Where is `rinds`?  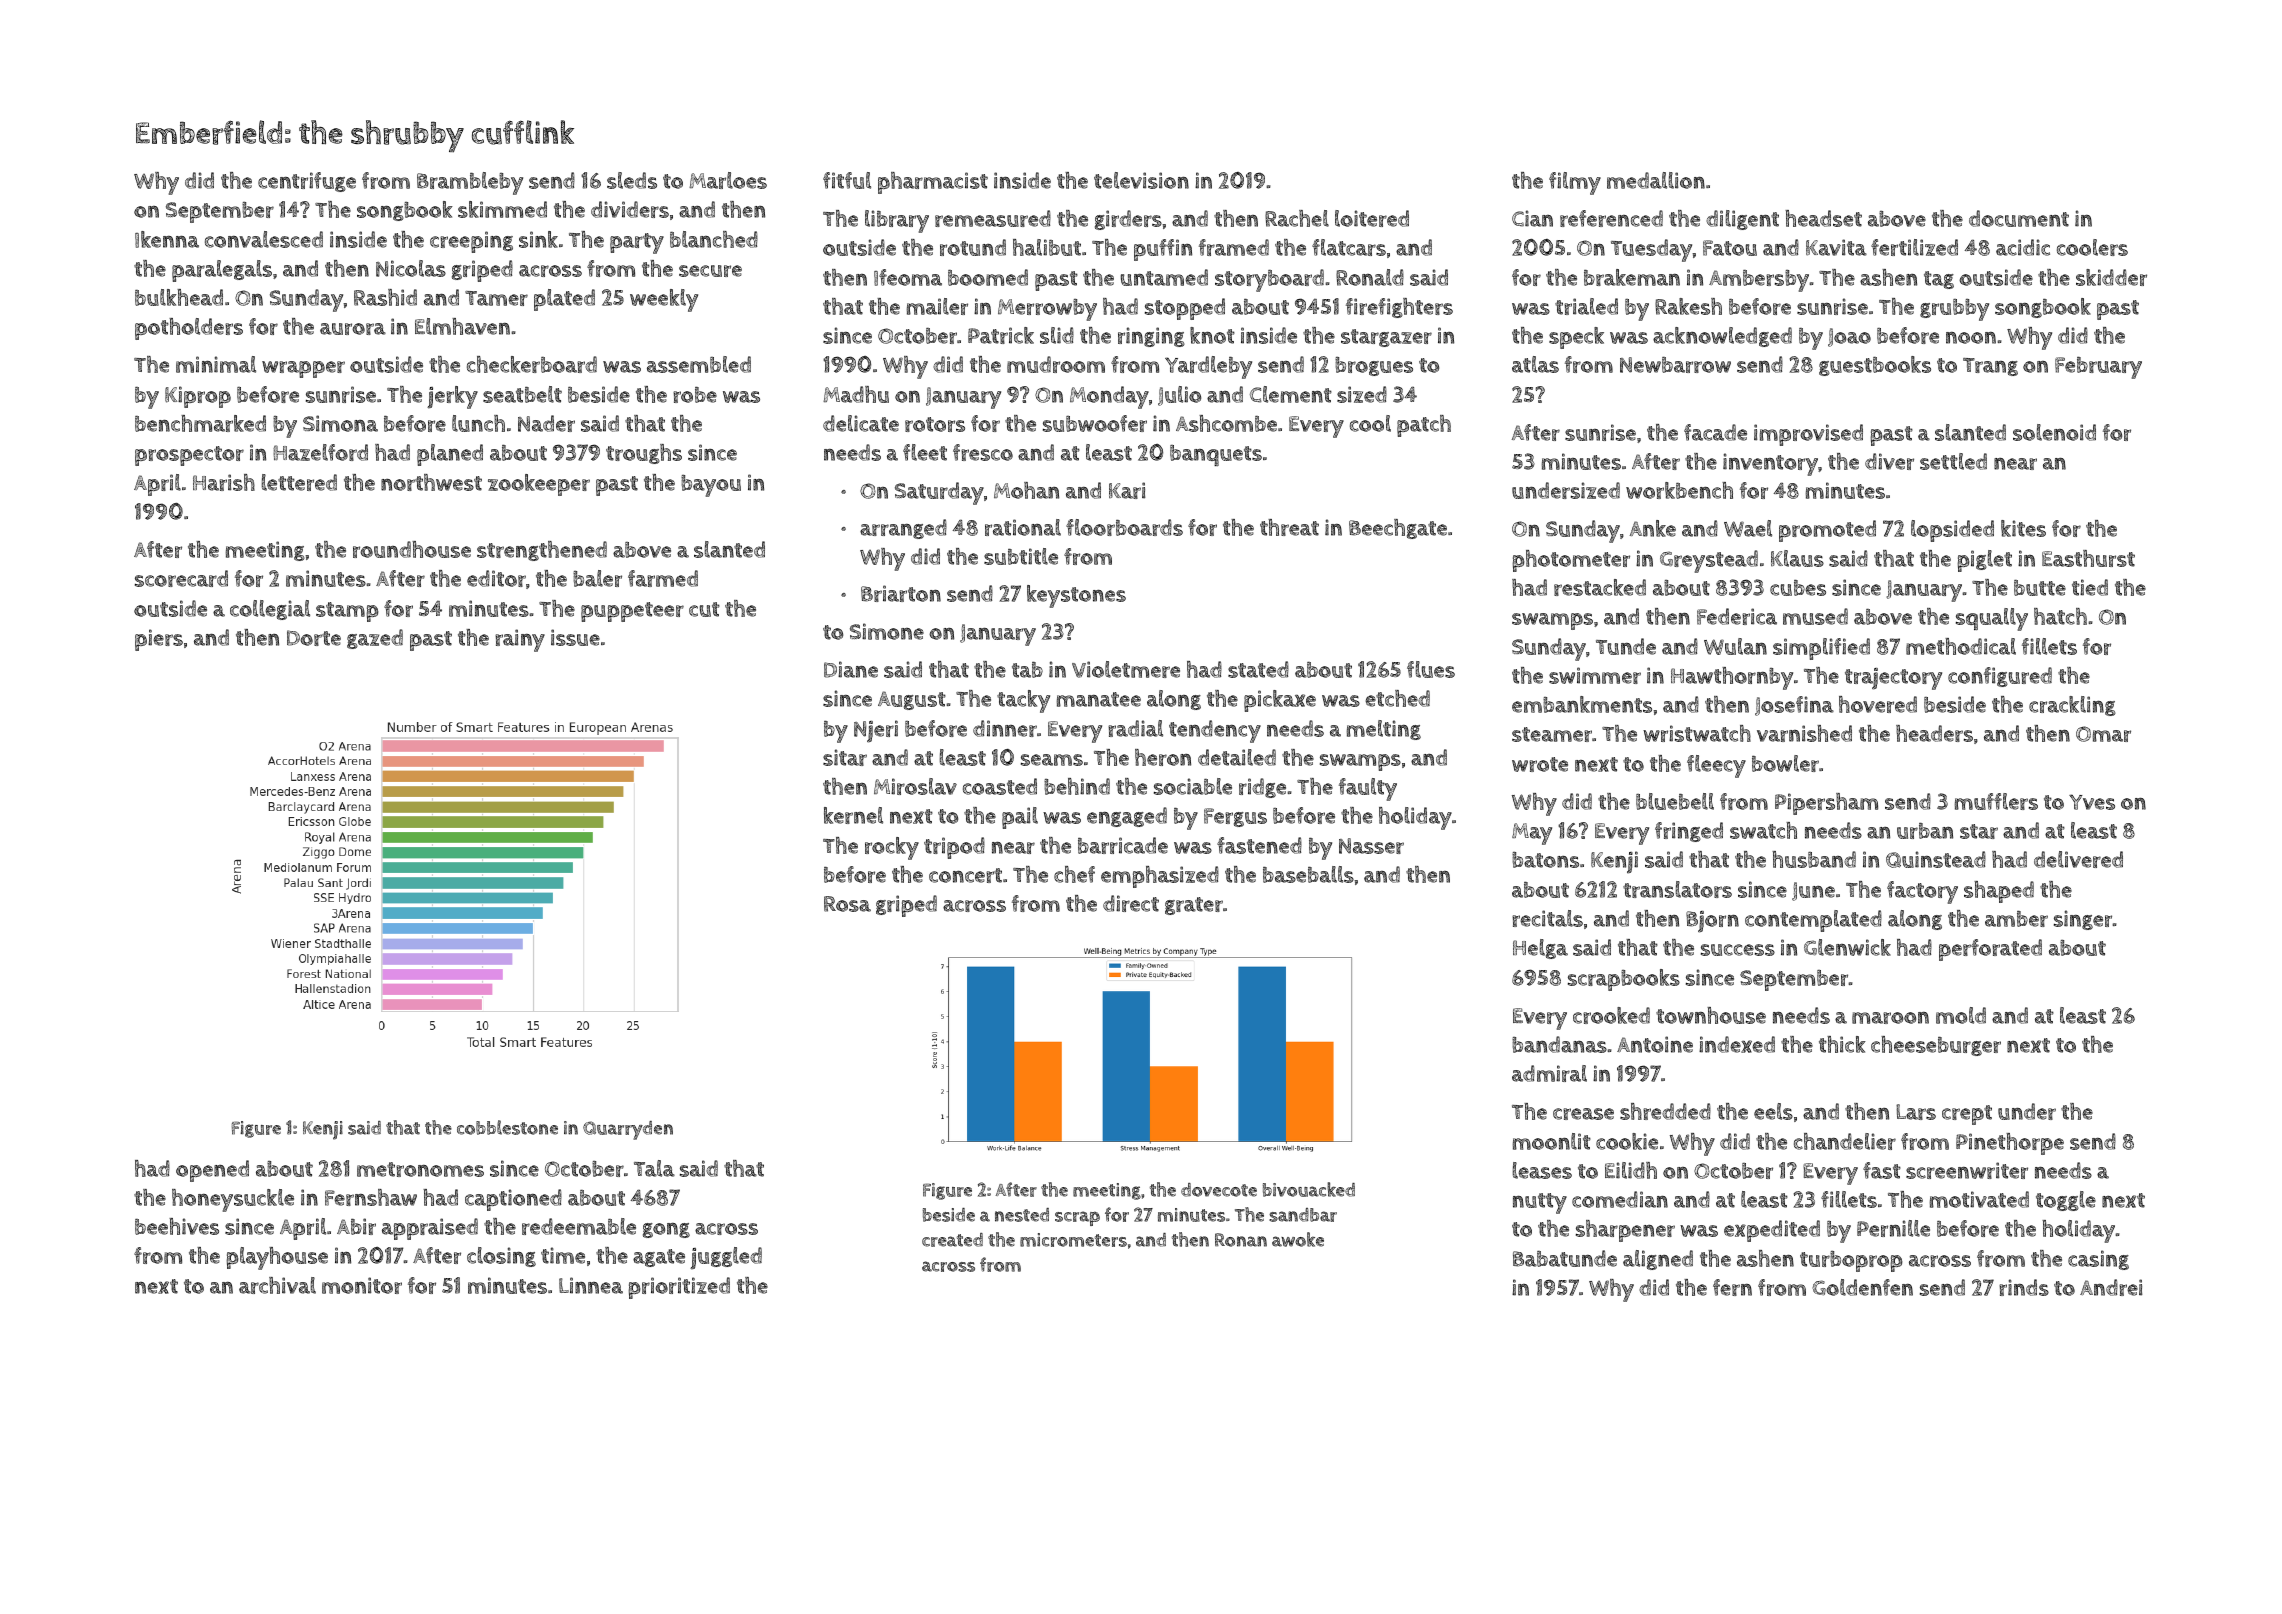 rinds is located at coordinates (2024, 1287).
